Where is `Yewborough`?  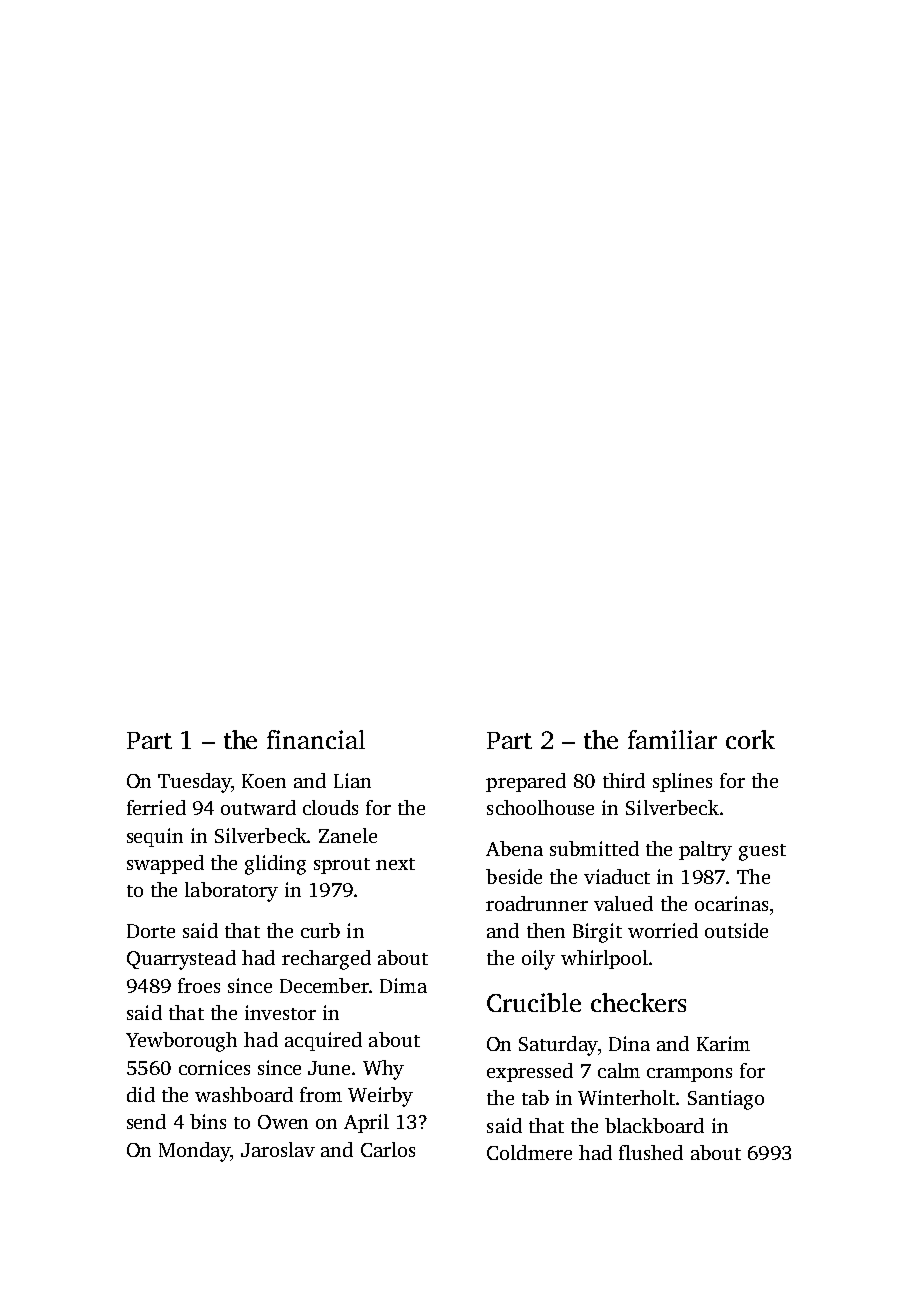 Yewborough is located at coordinates (181, 1042).
